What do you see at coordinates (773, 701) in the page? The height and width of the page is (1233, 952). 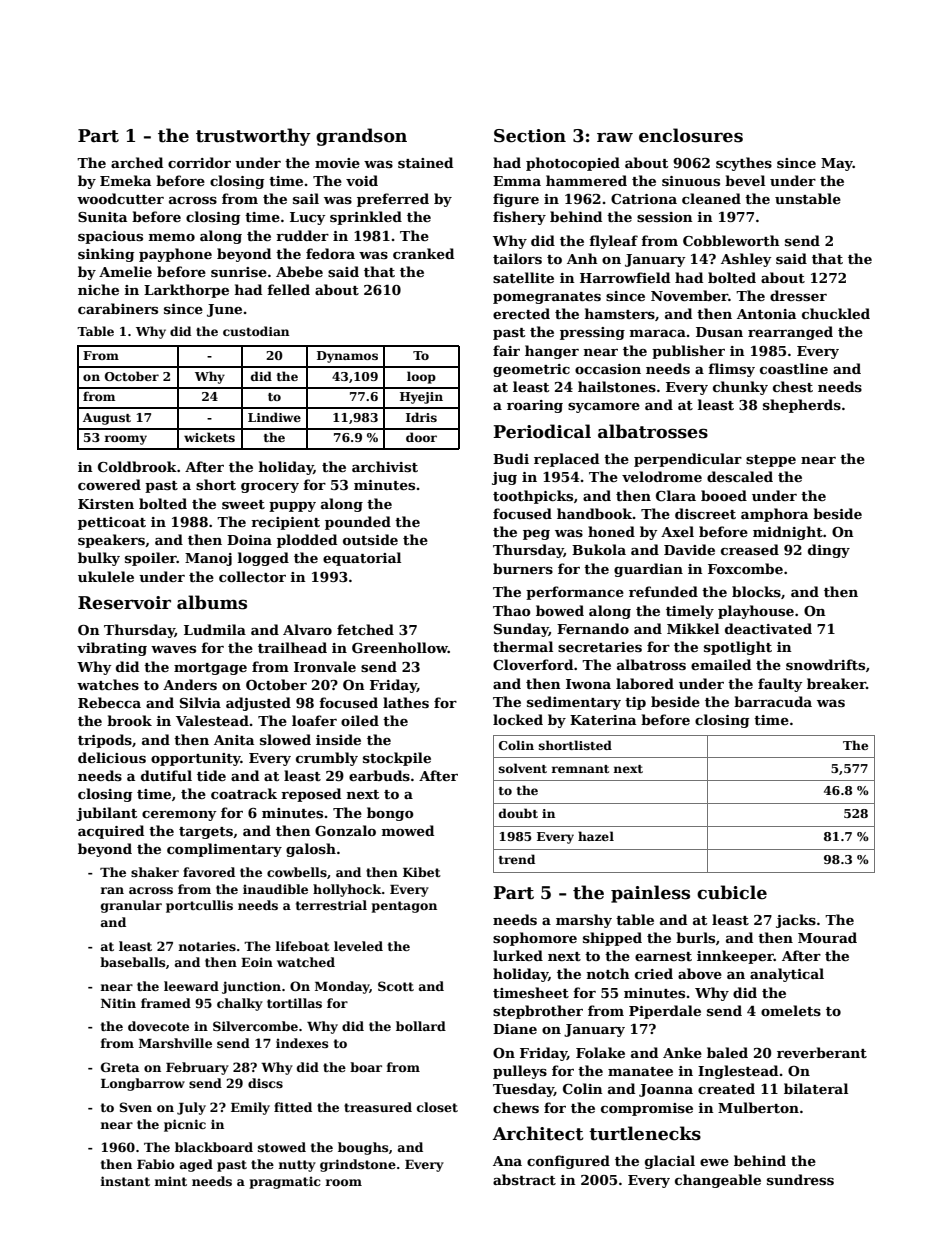 I see `barracuda` at bounding box center [773, 701].
